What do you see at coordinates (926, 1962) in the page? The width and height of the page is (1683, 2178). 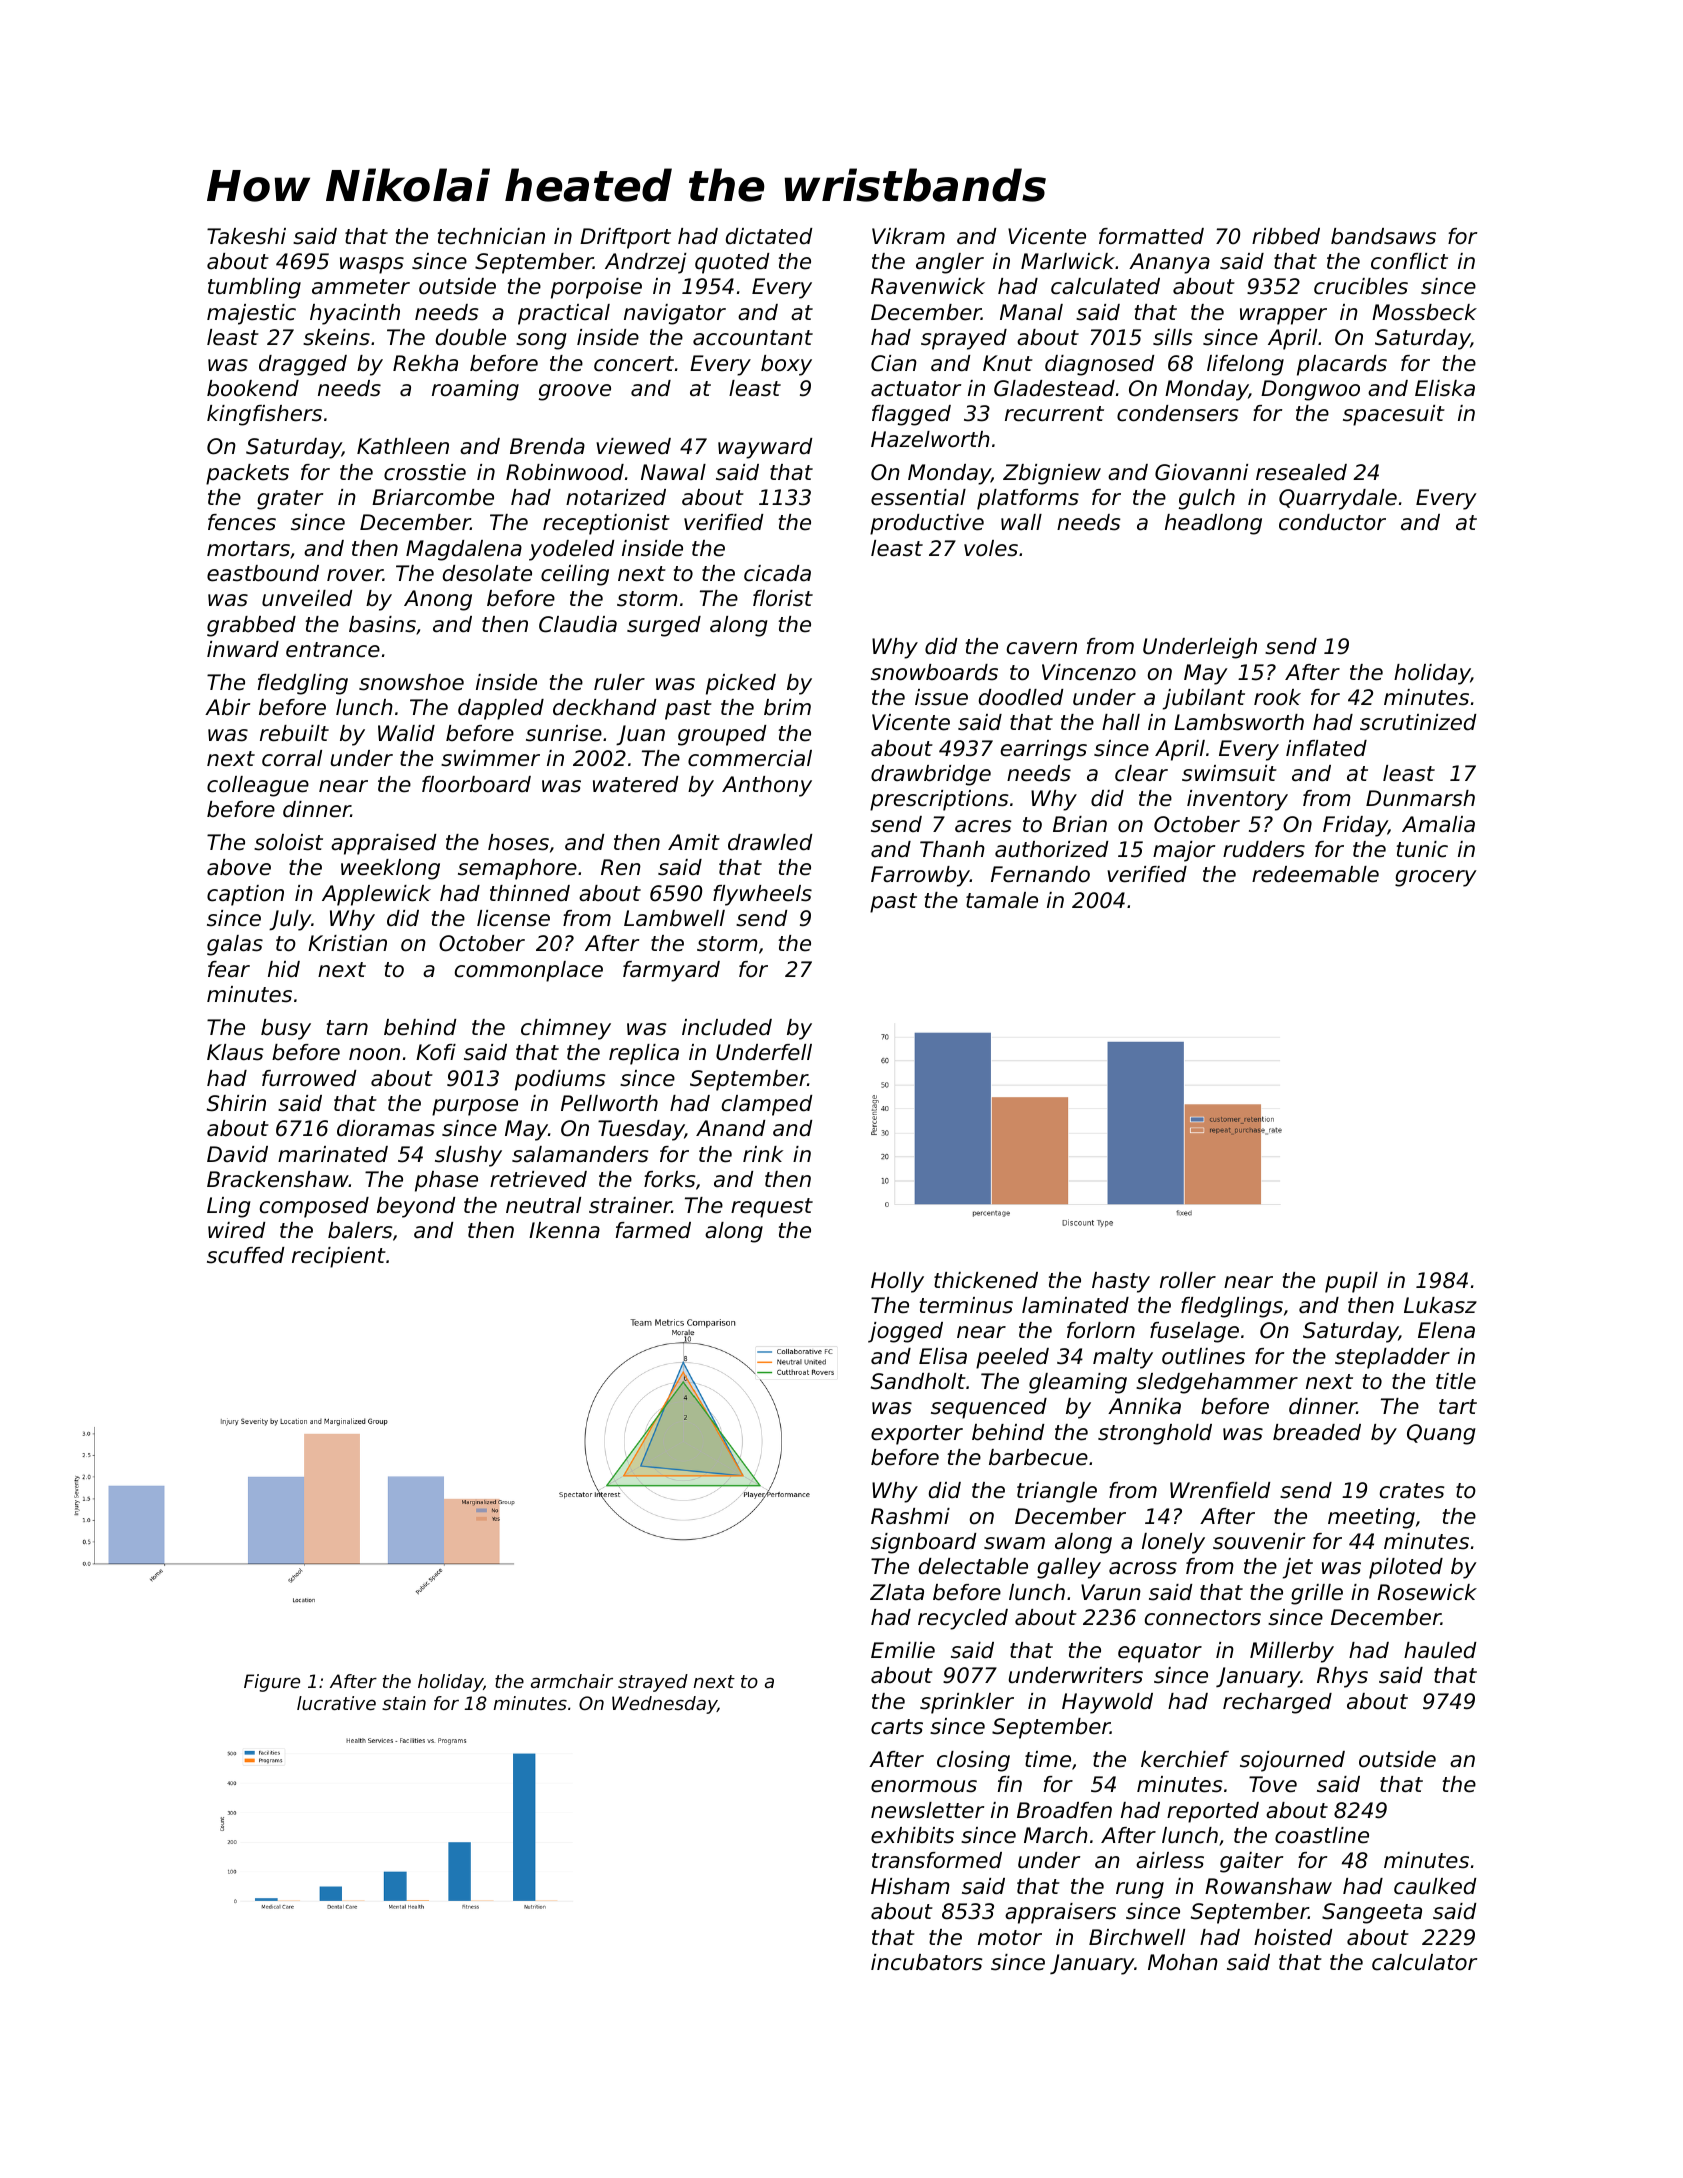 I see `incubators` at bounding box center [926, 1962].
